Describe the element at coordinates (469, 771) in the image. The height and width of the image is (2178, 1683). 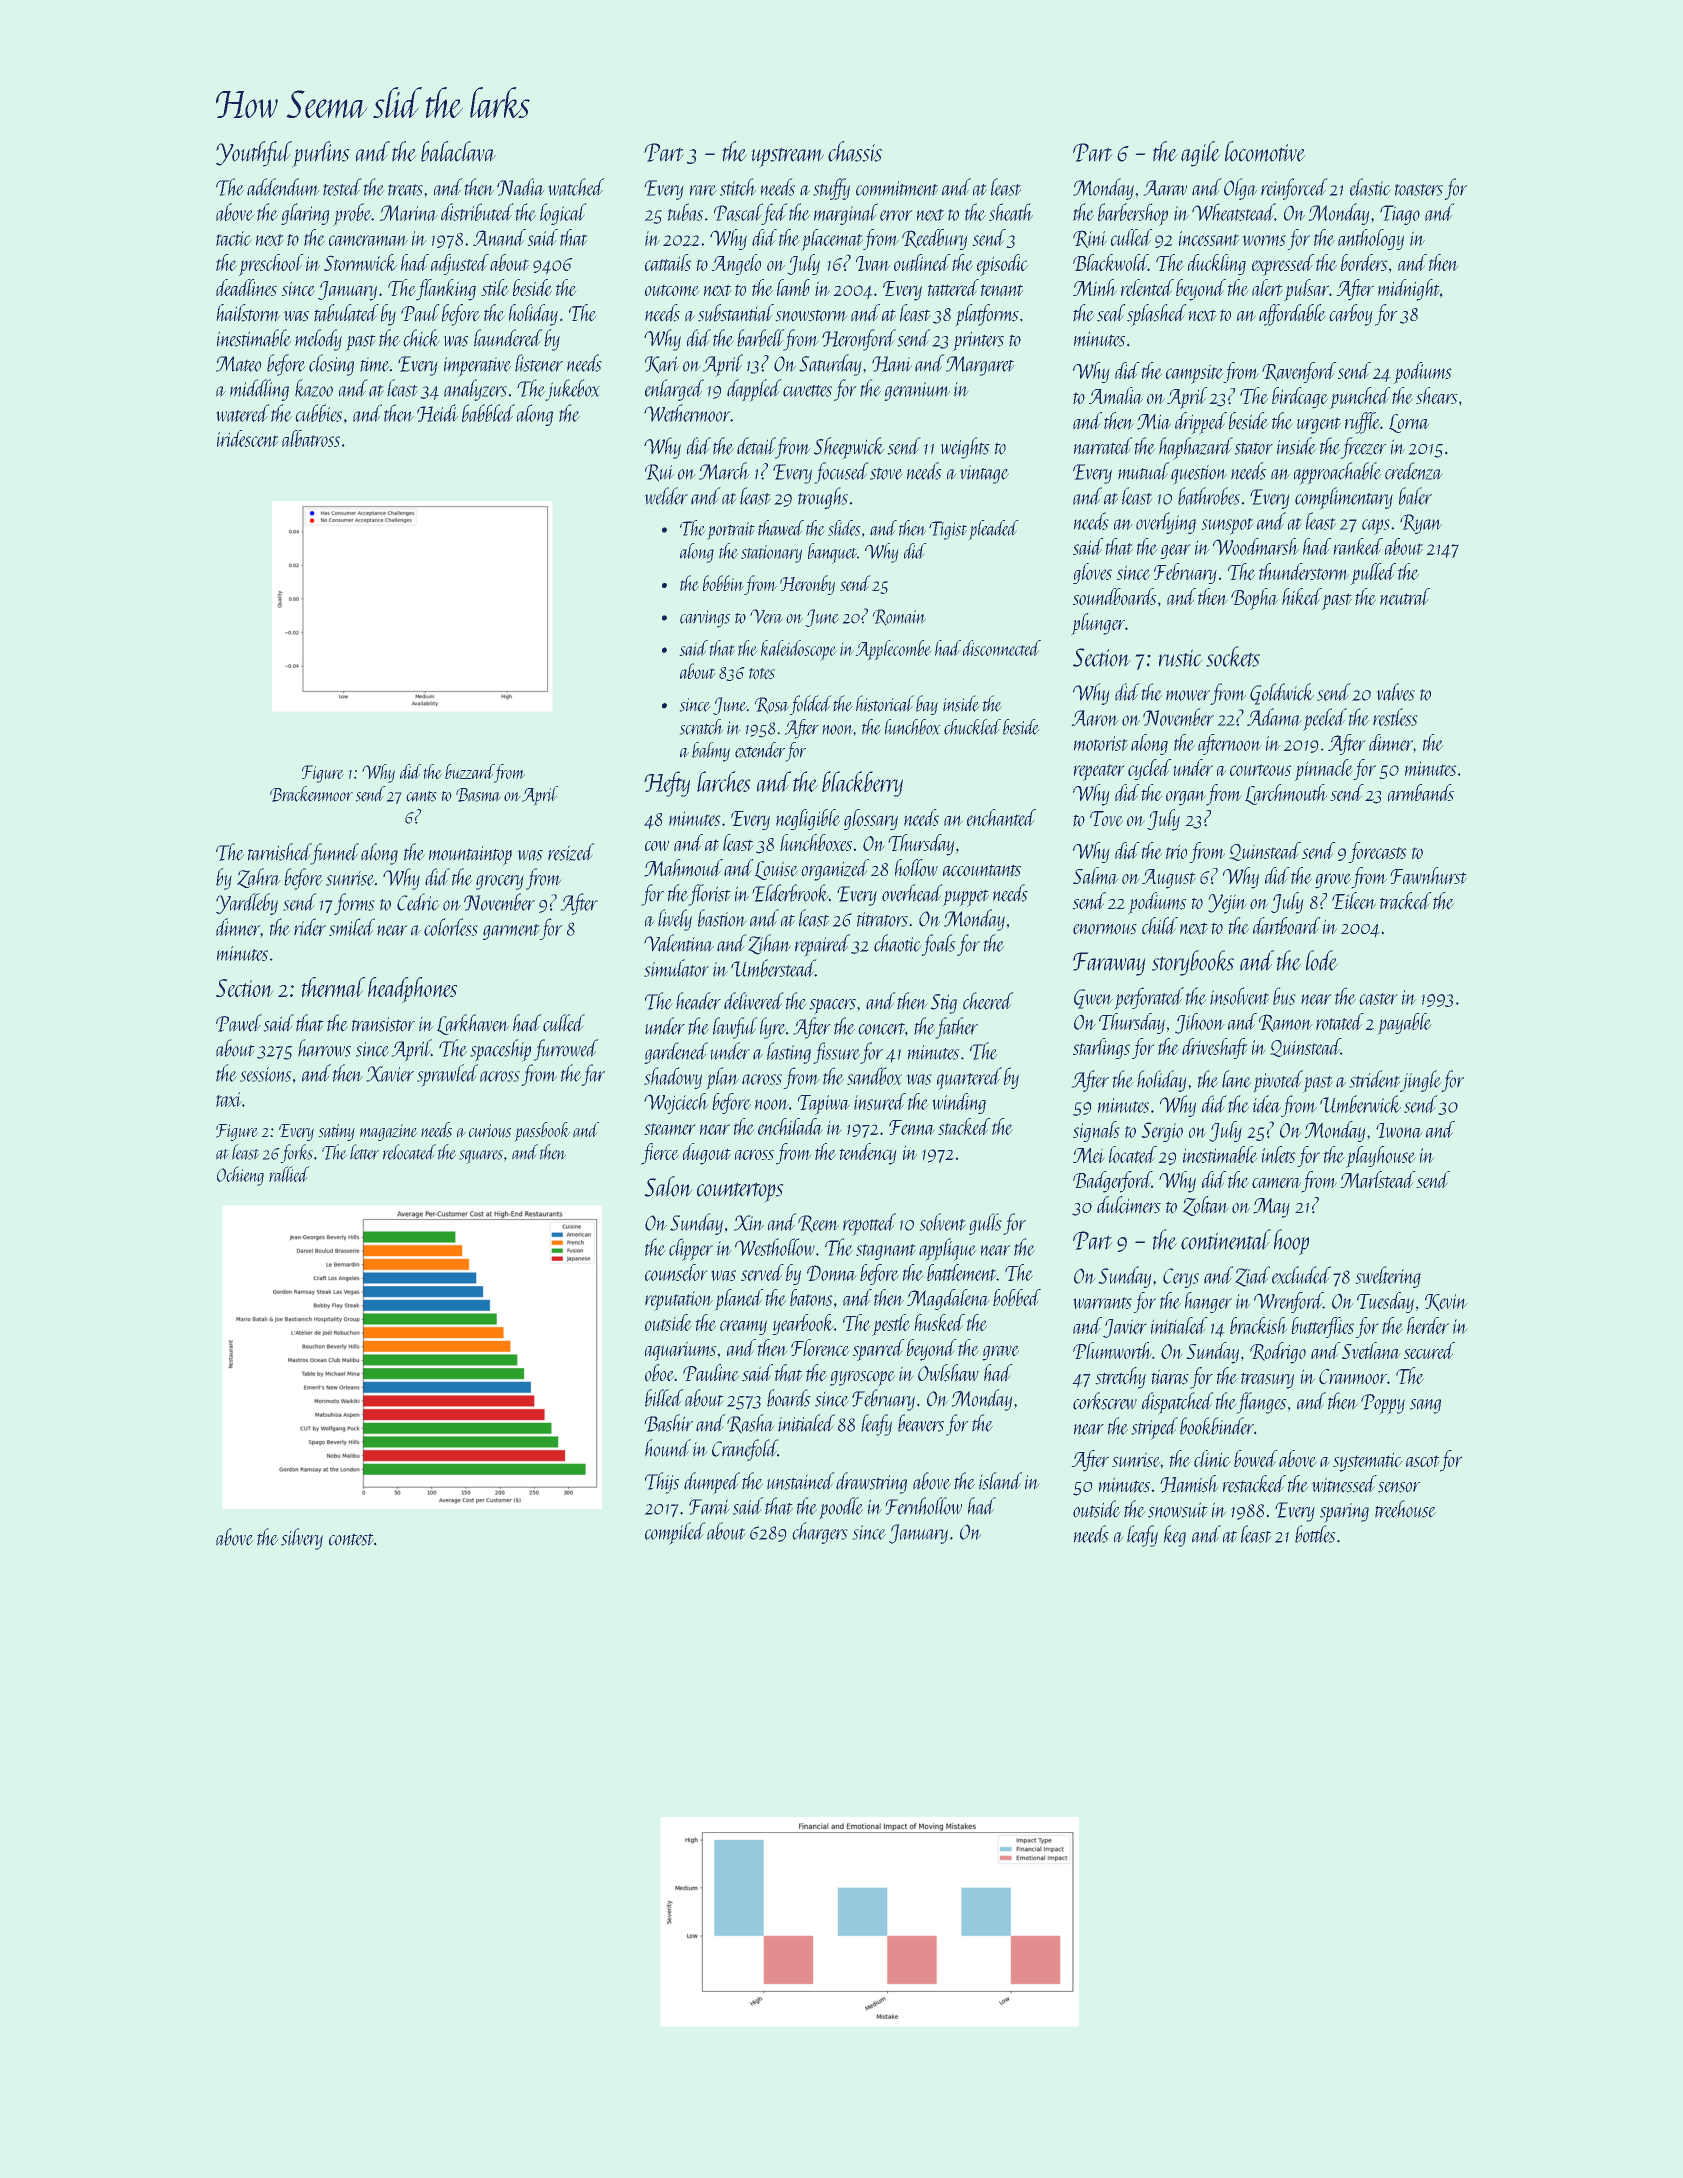
I see `buzzard` at that location.
